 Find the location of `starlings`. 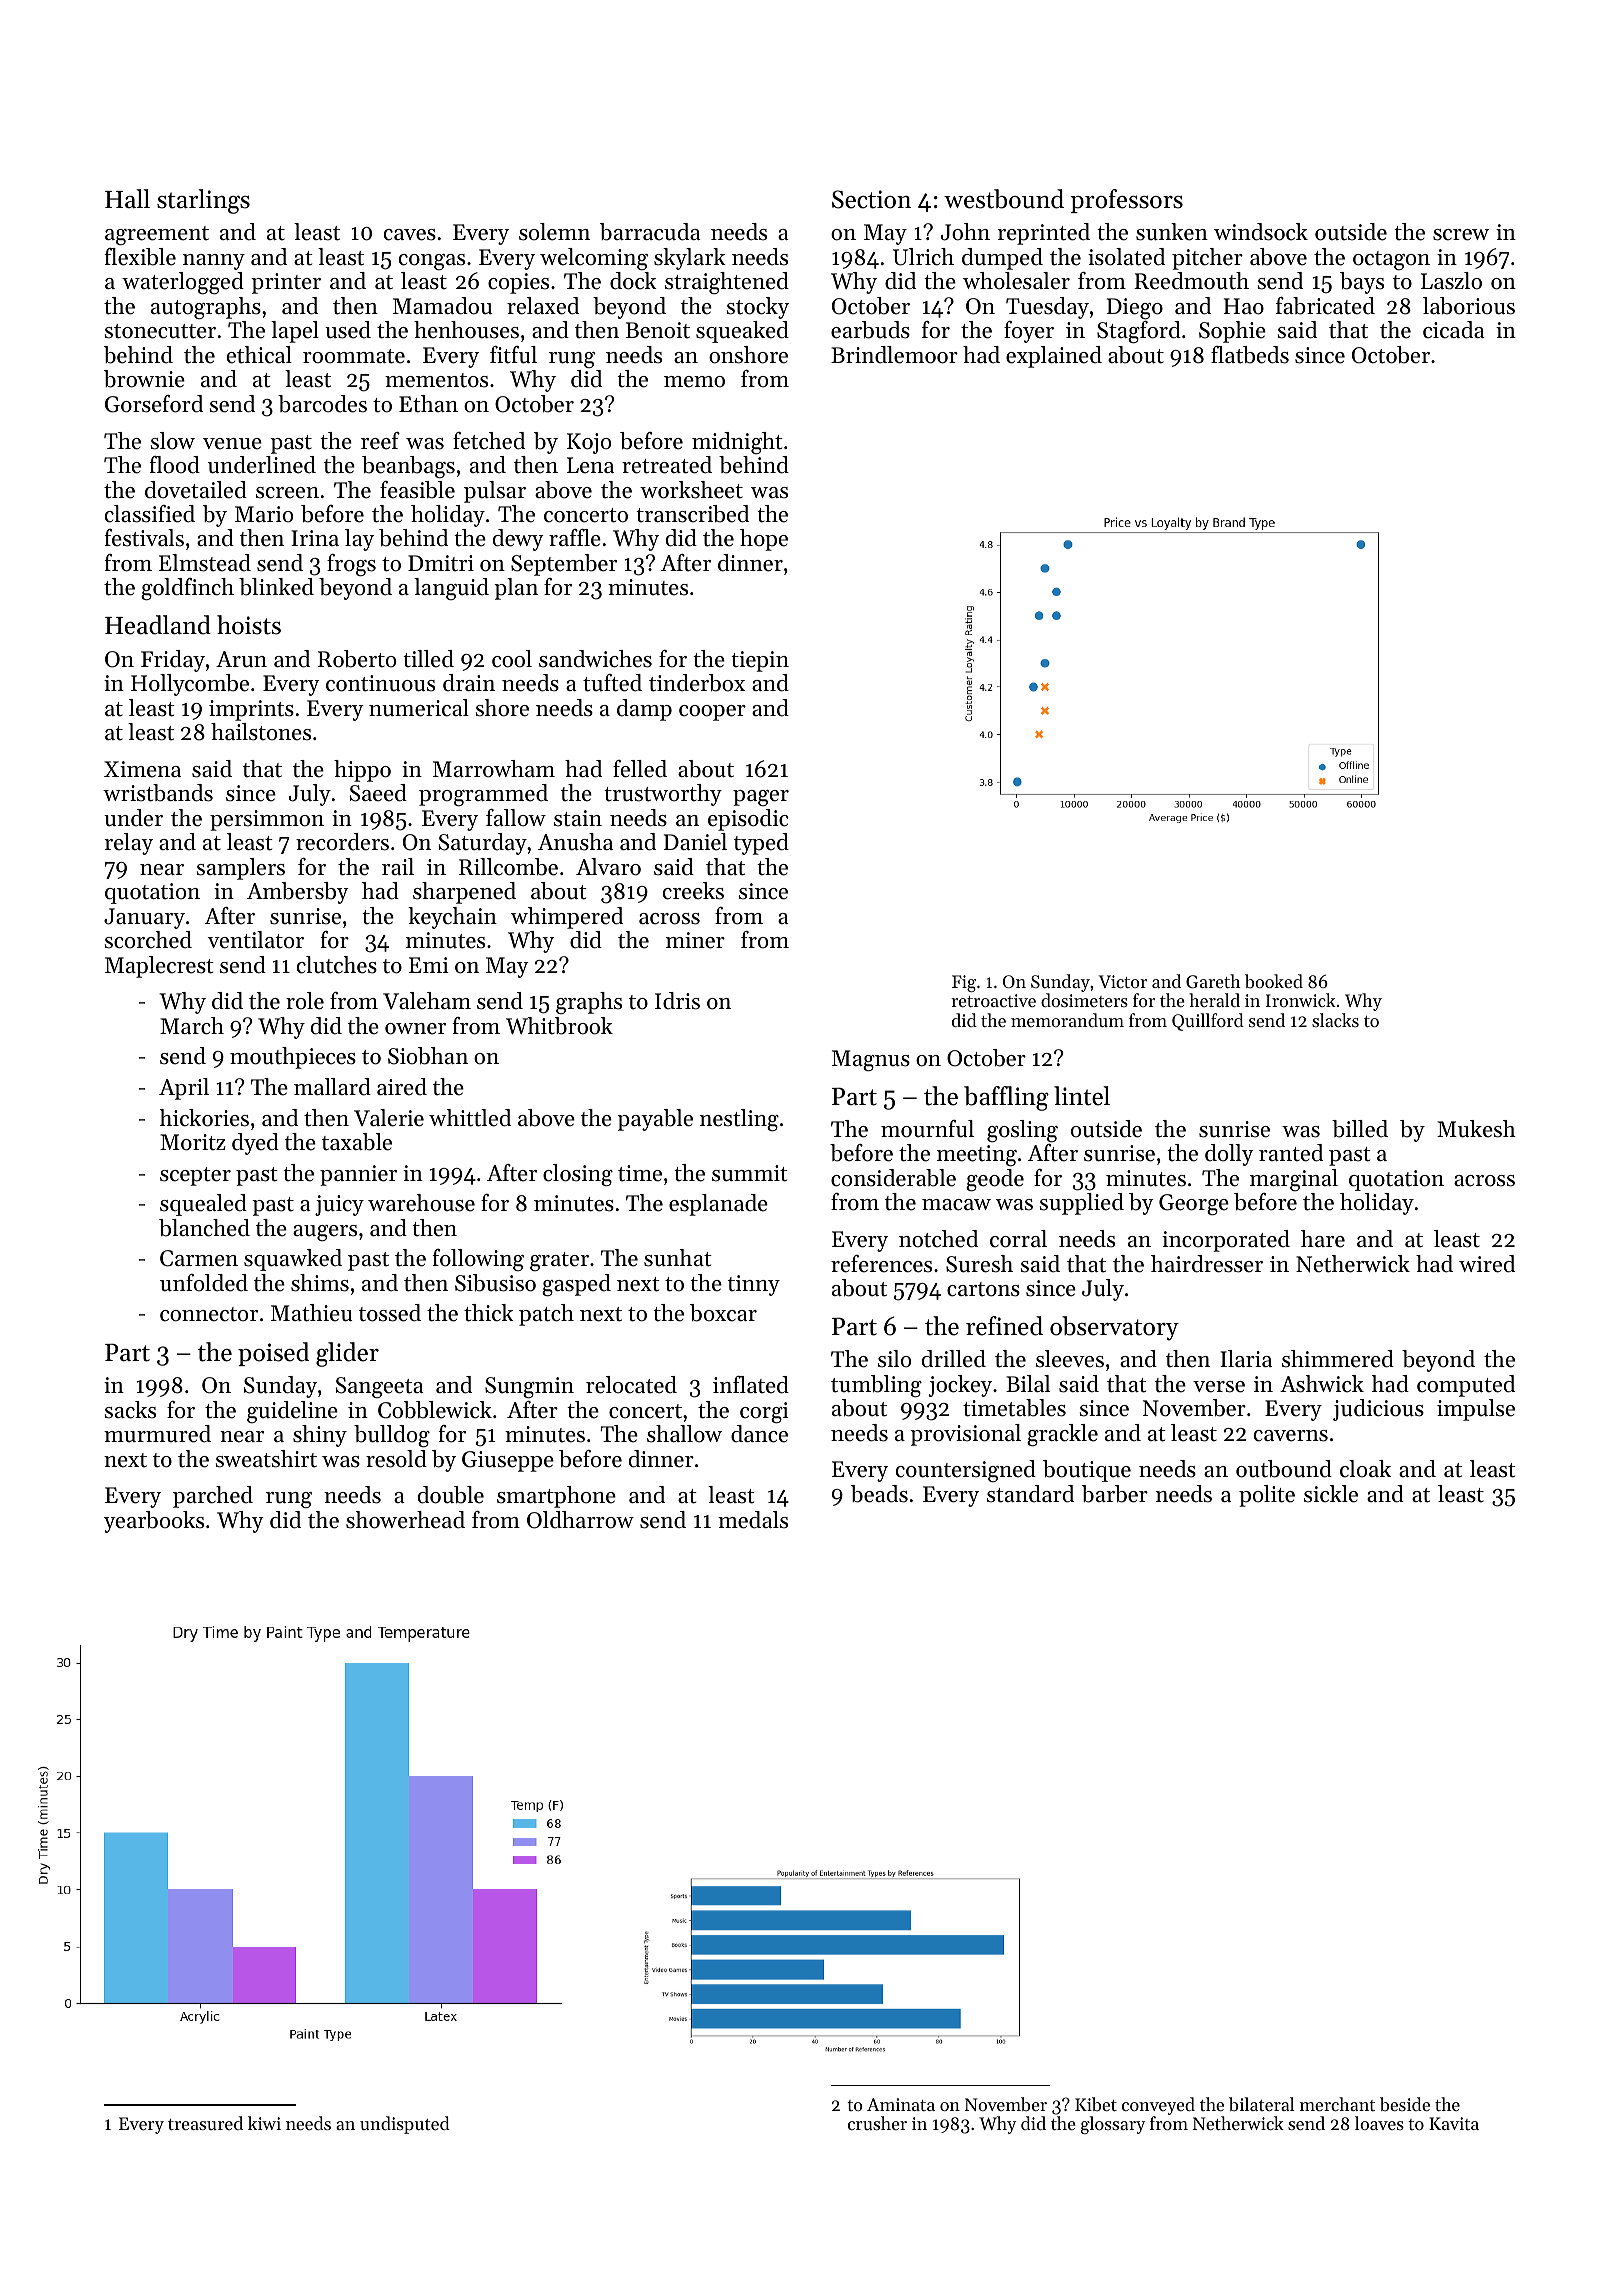

starlings is located at coordinates (203, 201).
